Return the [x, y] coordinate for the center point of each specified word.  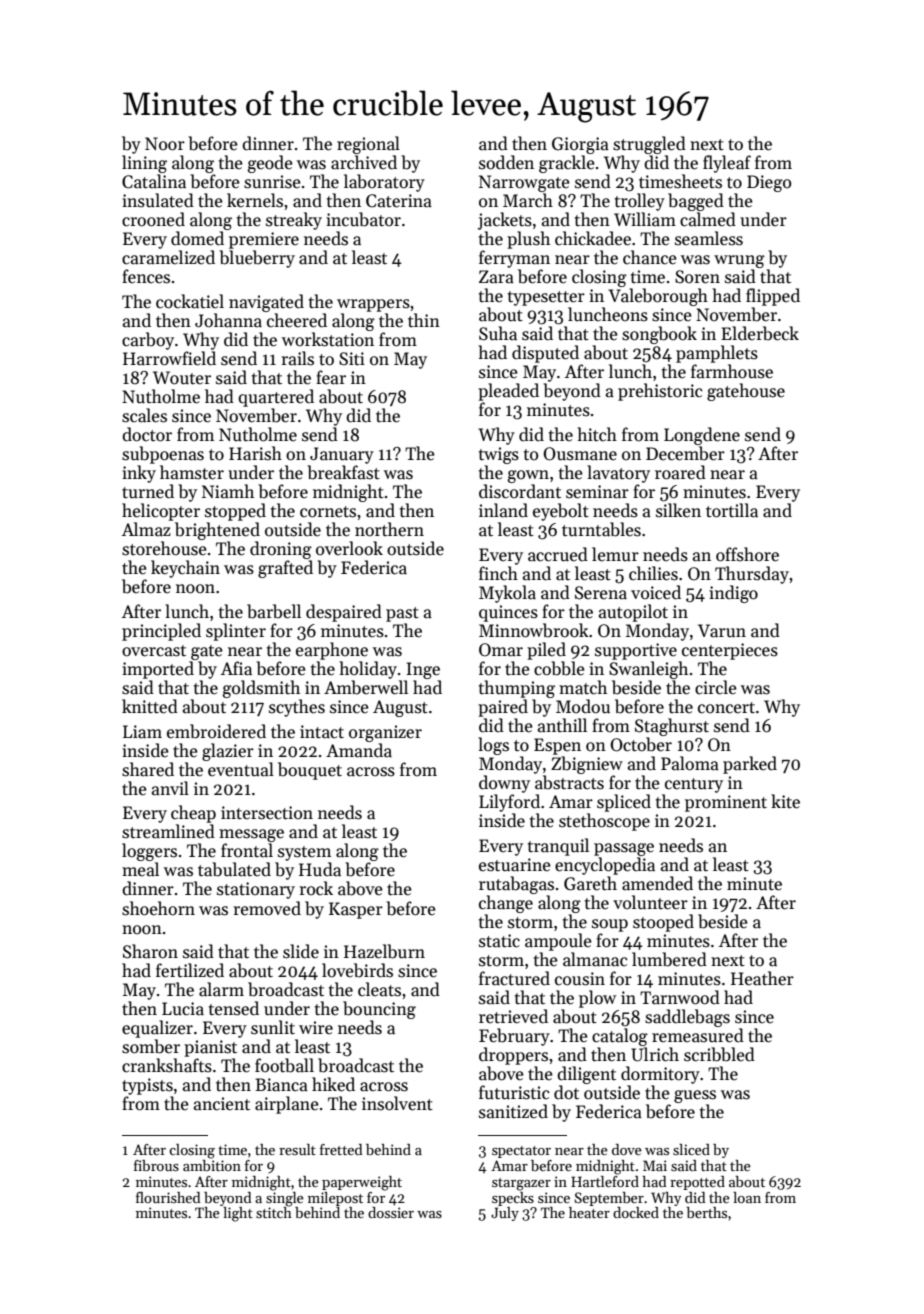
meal [140, 869]
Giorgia [580, 145]
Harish [255, 453]
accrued [558, 554]
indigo [733, 594]
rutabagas [516, 885]
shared [148, 769]
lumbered [669, 959]
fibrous [156, 1165]
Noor [165, 144]
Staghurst [672, 727]
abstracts [569, 782]
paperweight [362, 1183]
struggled [649, 145]
